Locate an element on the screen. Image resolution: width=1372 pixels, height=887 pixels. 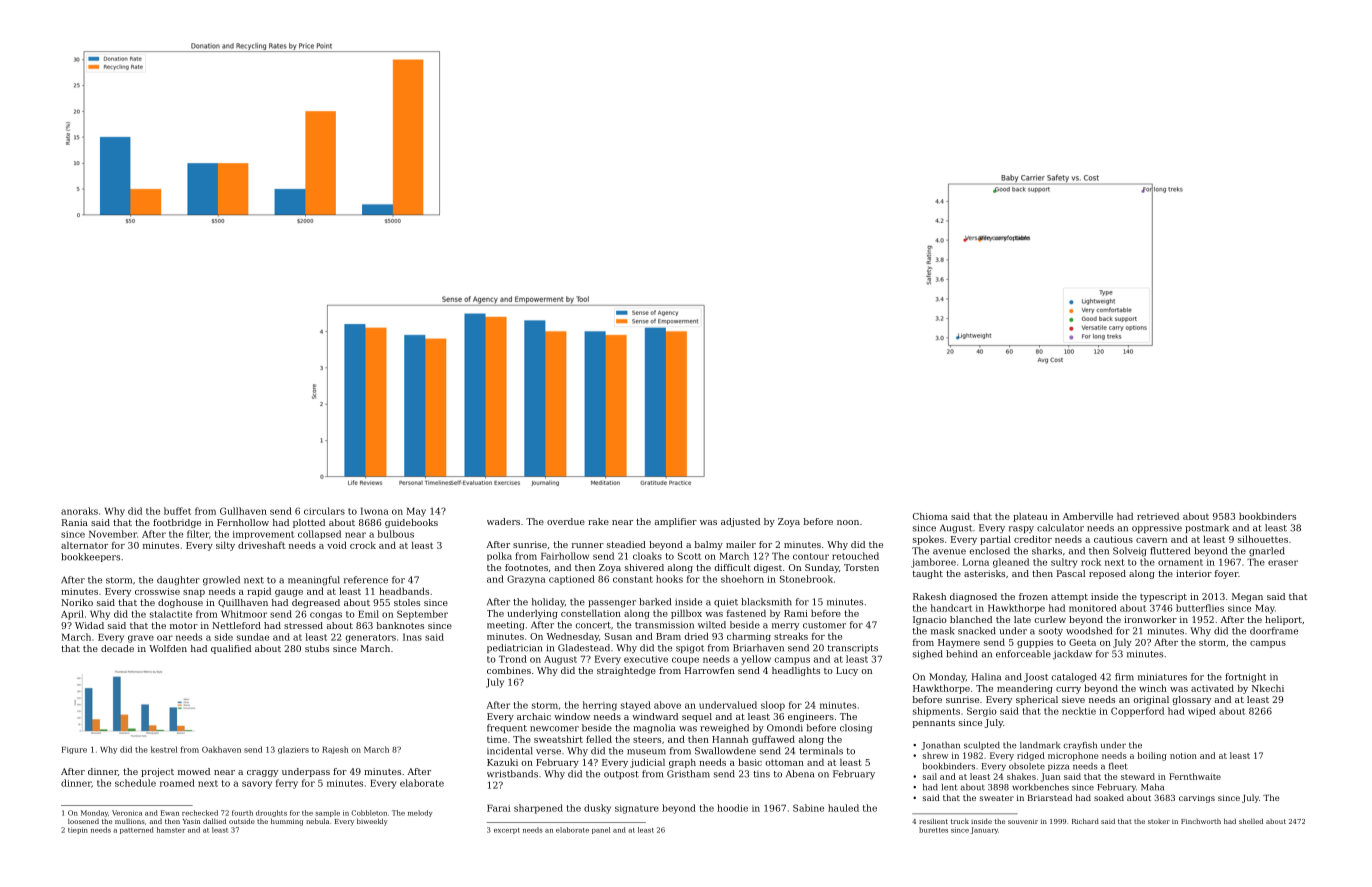
adjusted is located at coordinates (740, 522).
